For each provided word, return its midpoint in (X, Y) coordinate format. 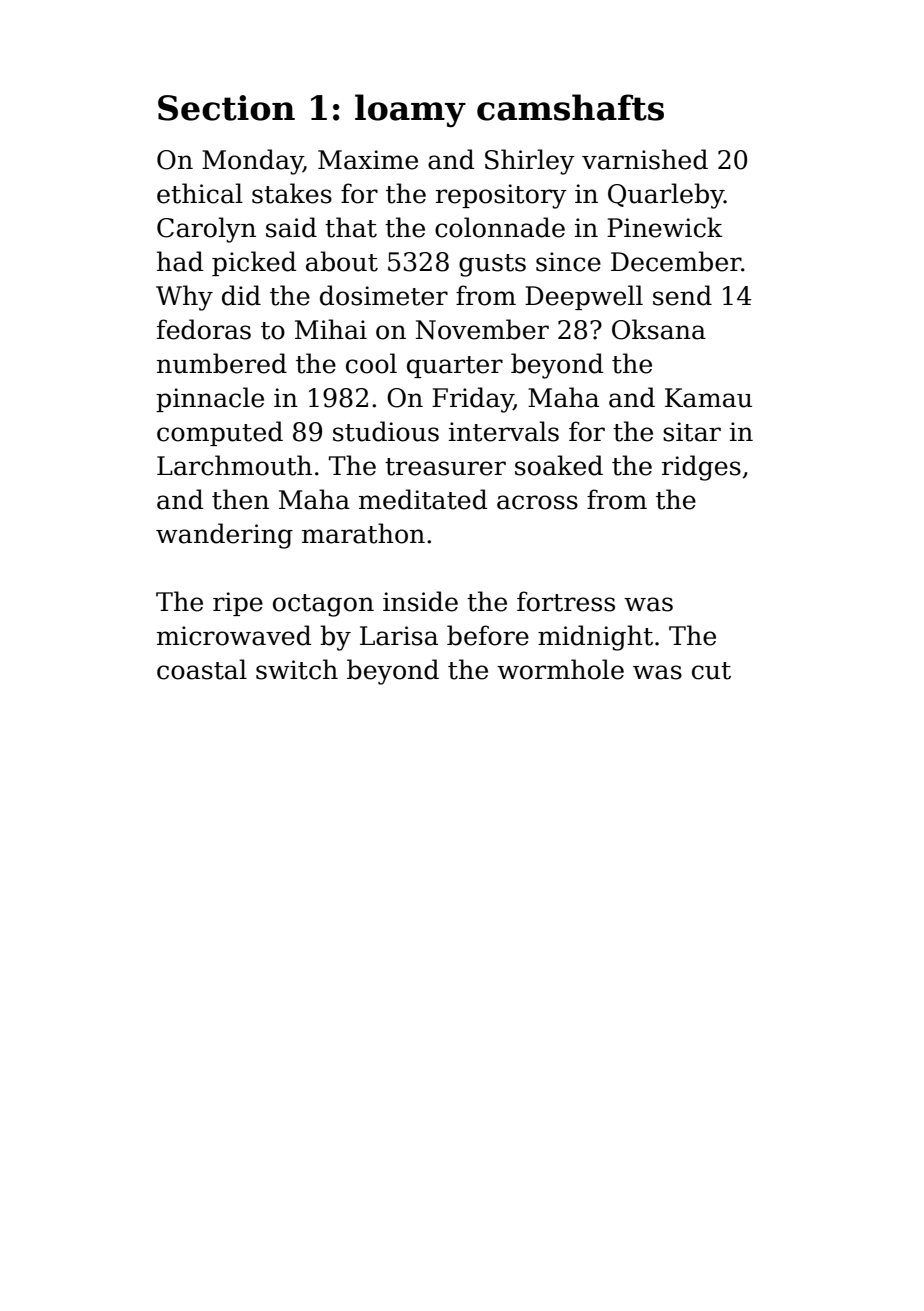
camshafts (570, 107)
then (240, 499)
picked (254, 263)
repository (501, 196)
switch (297, 669)
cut (711, 671)
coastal (202, 669)
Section (226, 108)
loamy (410, 111)
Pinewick (665, 227)
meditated (423, 499)
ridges (701, 468)
